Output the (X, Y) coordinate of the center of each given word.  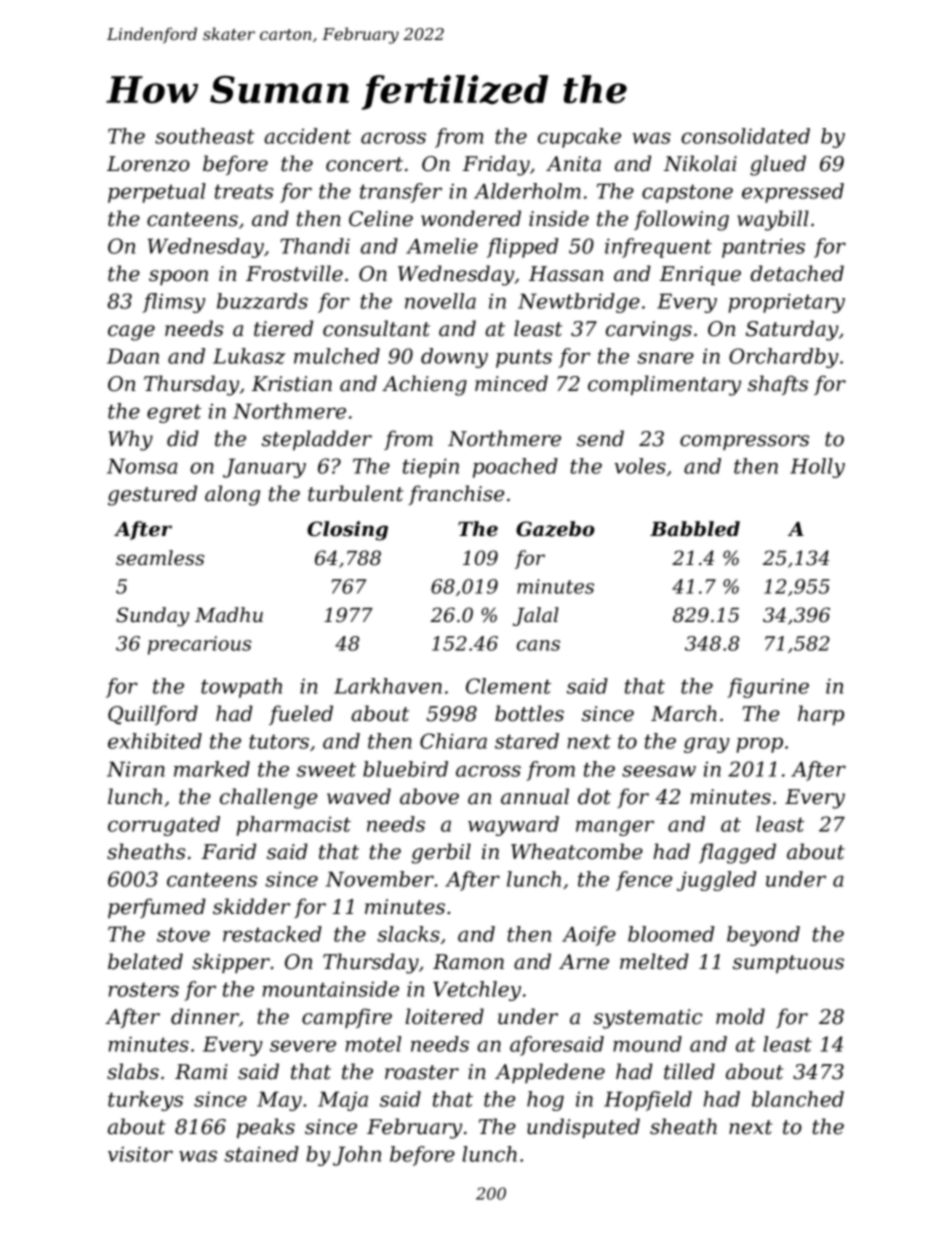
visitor (140, 1154)
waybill (773, 220)
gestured (152, 495)
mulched (337, 356)
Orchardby (784, 358)
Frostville (294, 273)
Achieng (424, 385)
